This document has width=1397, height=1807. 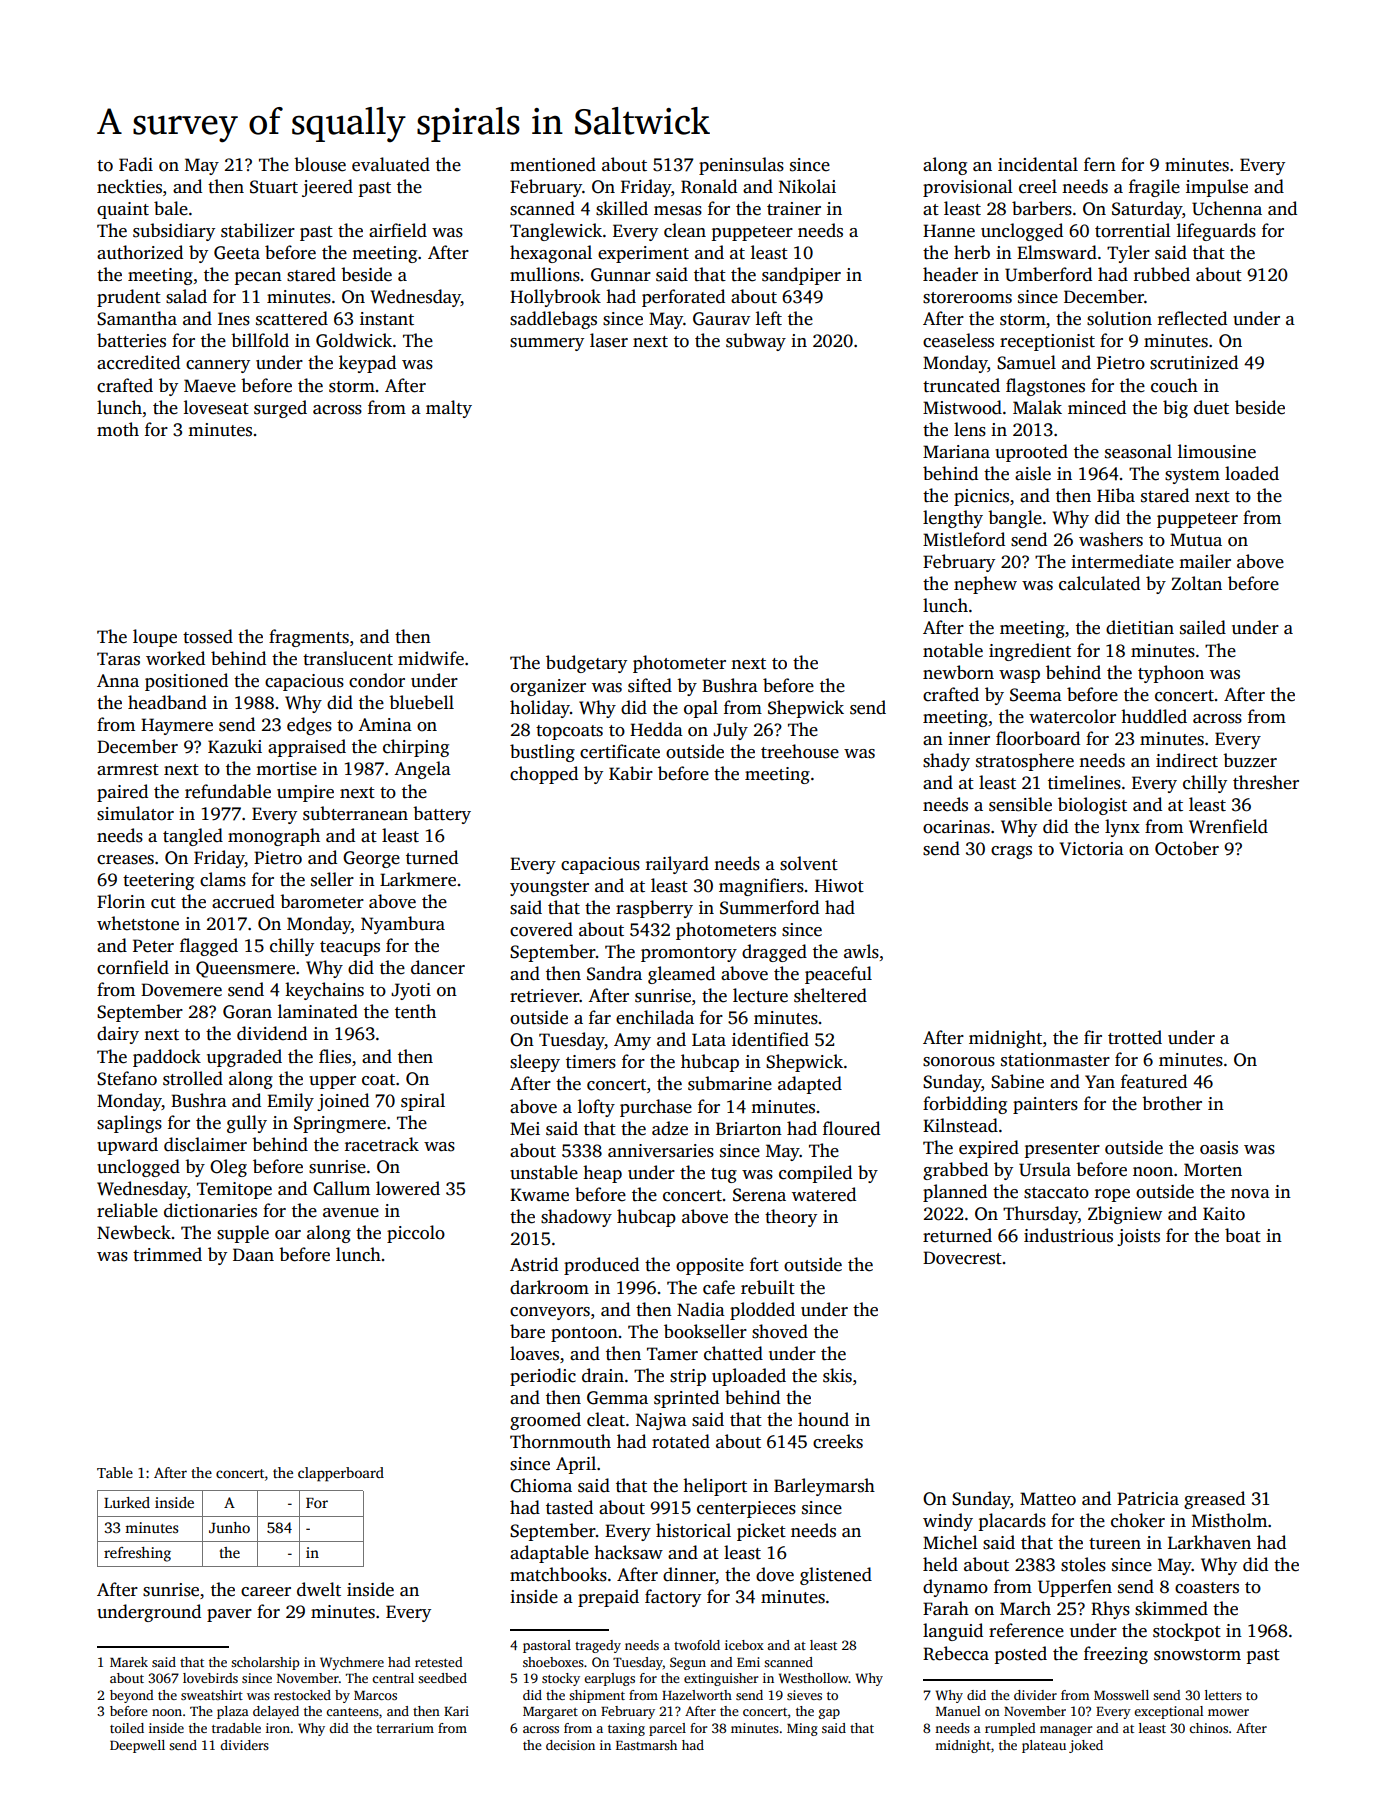 I want to click on sifted, so click(x=650, y=685).
